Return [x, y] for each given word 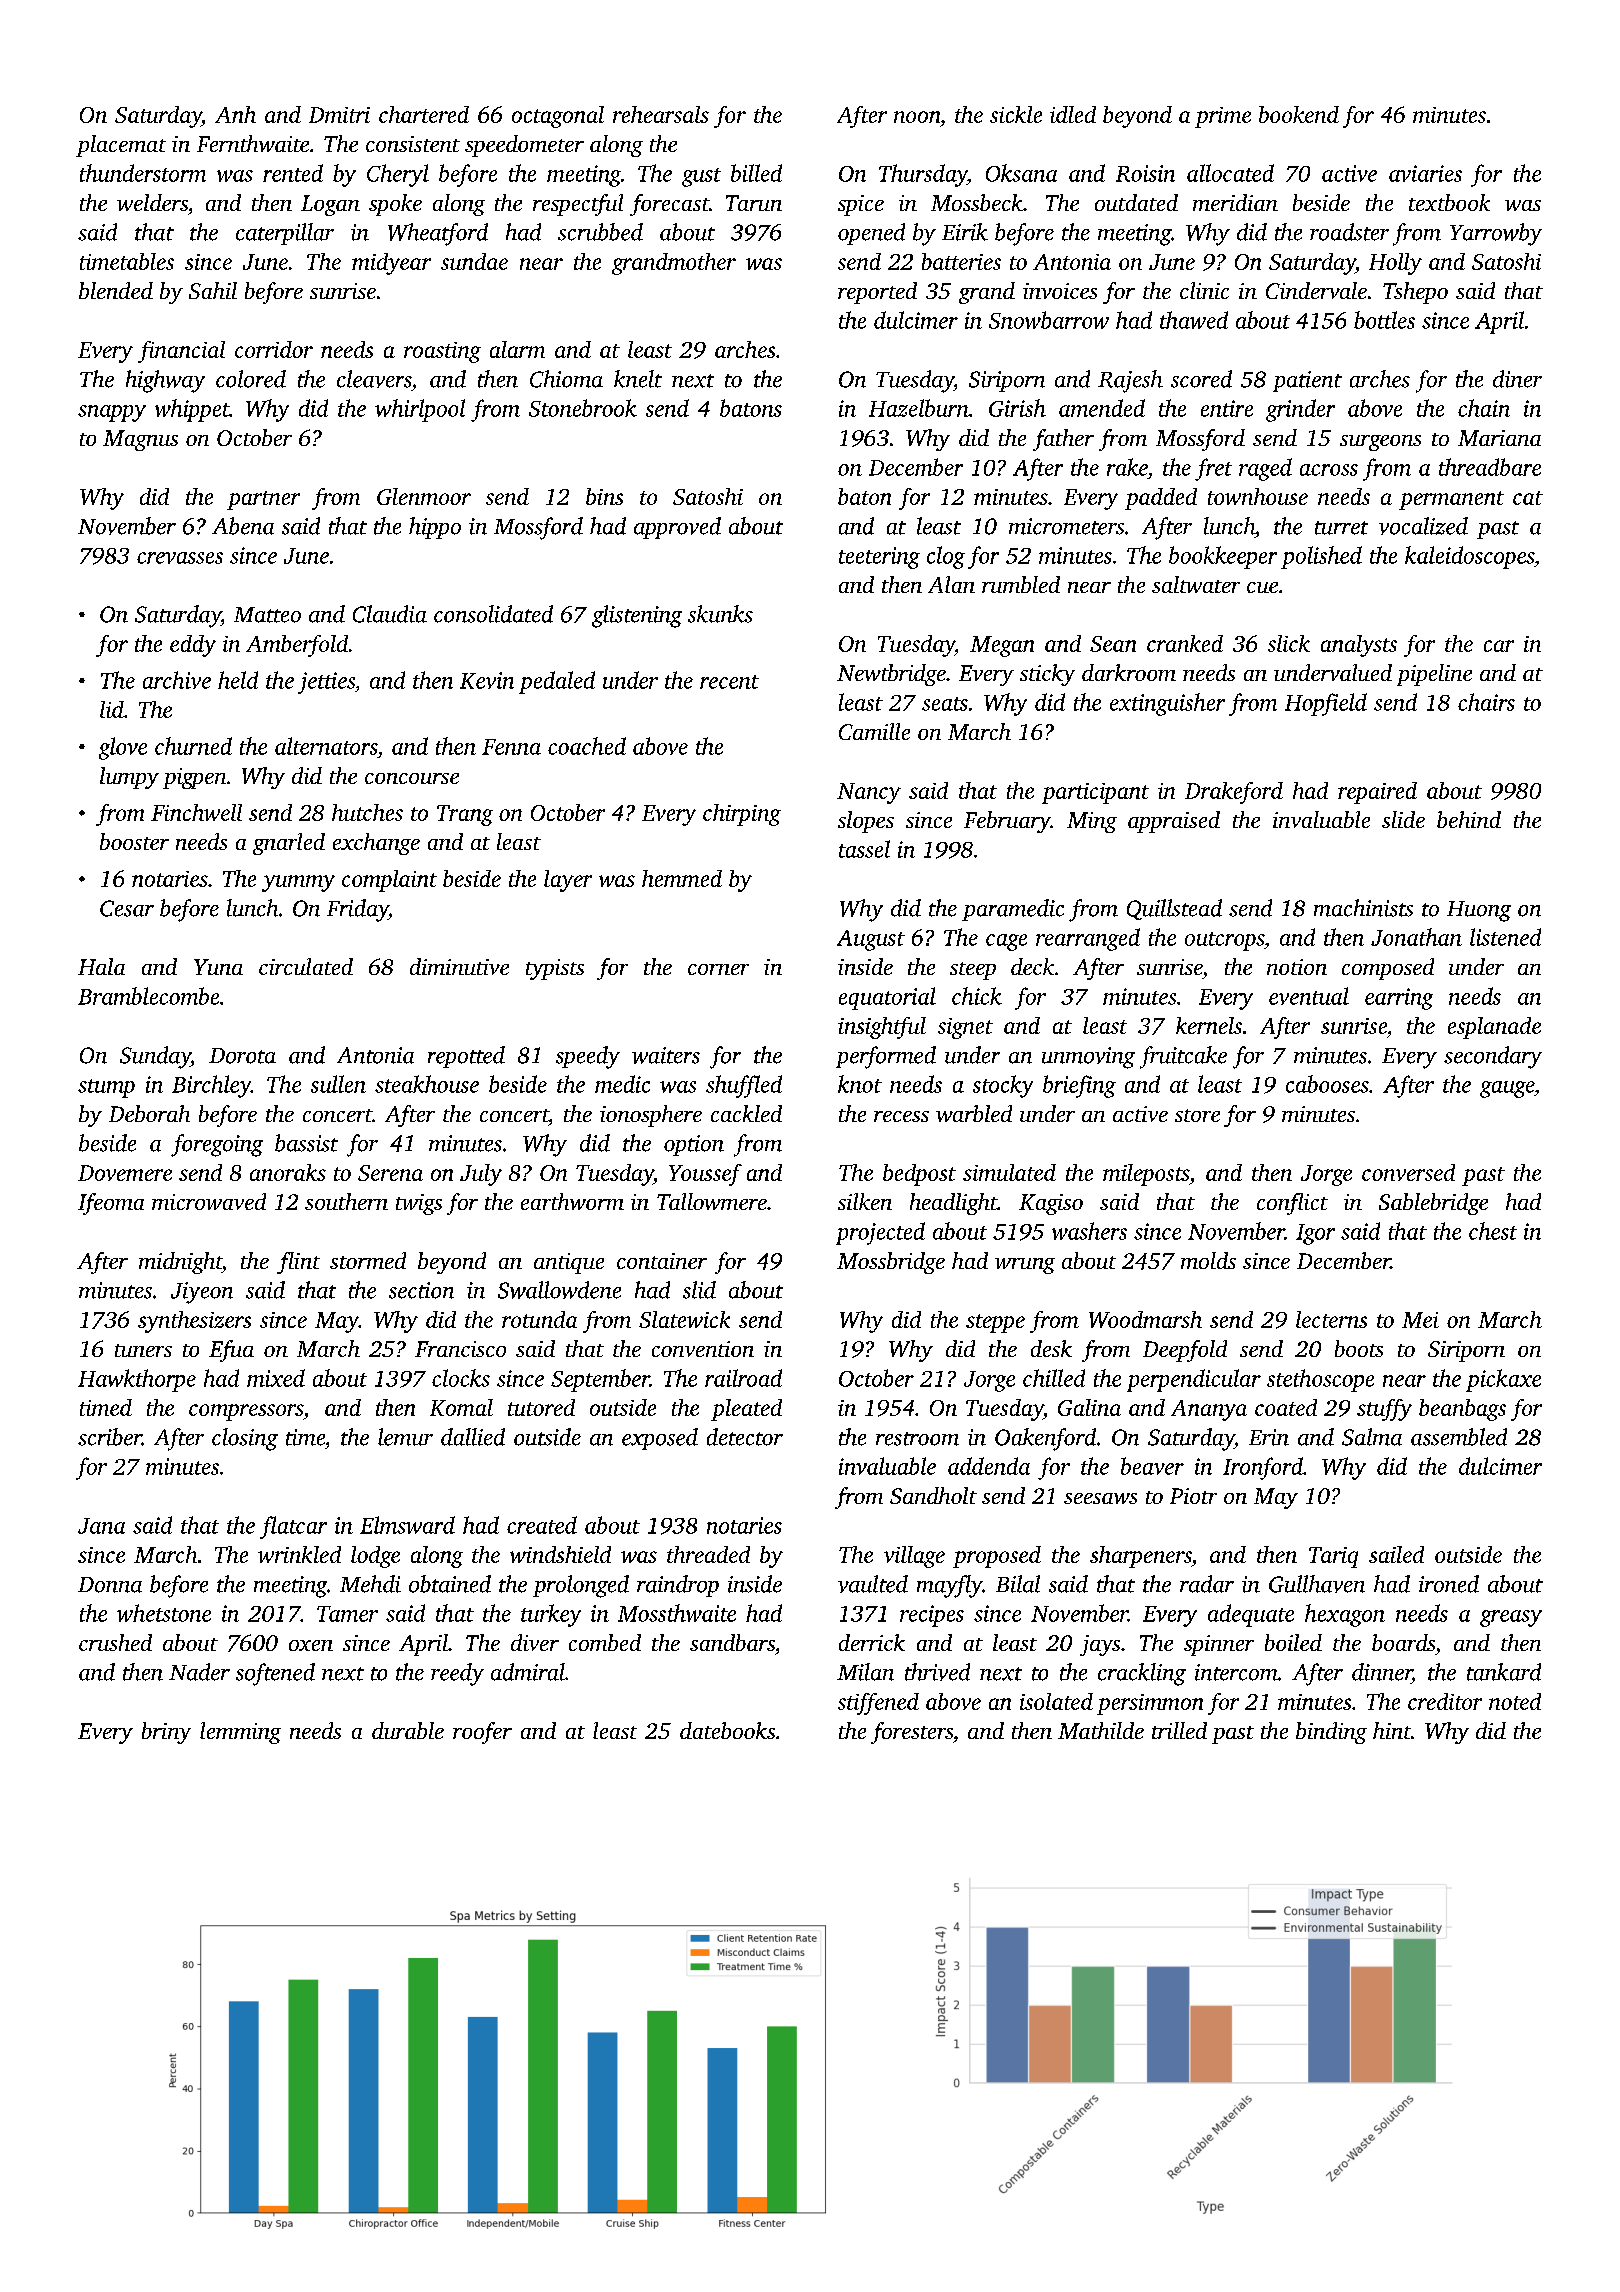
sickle [1016, 114]
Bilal [1018, 1584]
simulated [1009, 1172]
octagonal [558, 117]
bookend [1299, 114]
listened [1505, 937]
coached [587, 746]
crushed [115, 1642]
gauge [1507, 1089]
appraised [1174, 822]
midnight [180, 1263]
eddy [193, 646]
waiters [666, 1055]
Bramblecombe [148, 996]
